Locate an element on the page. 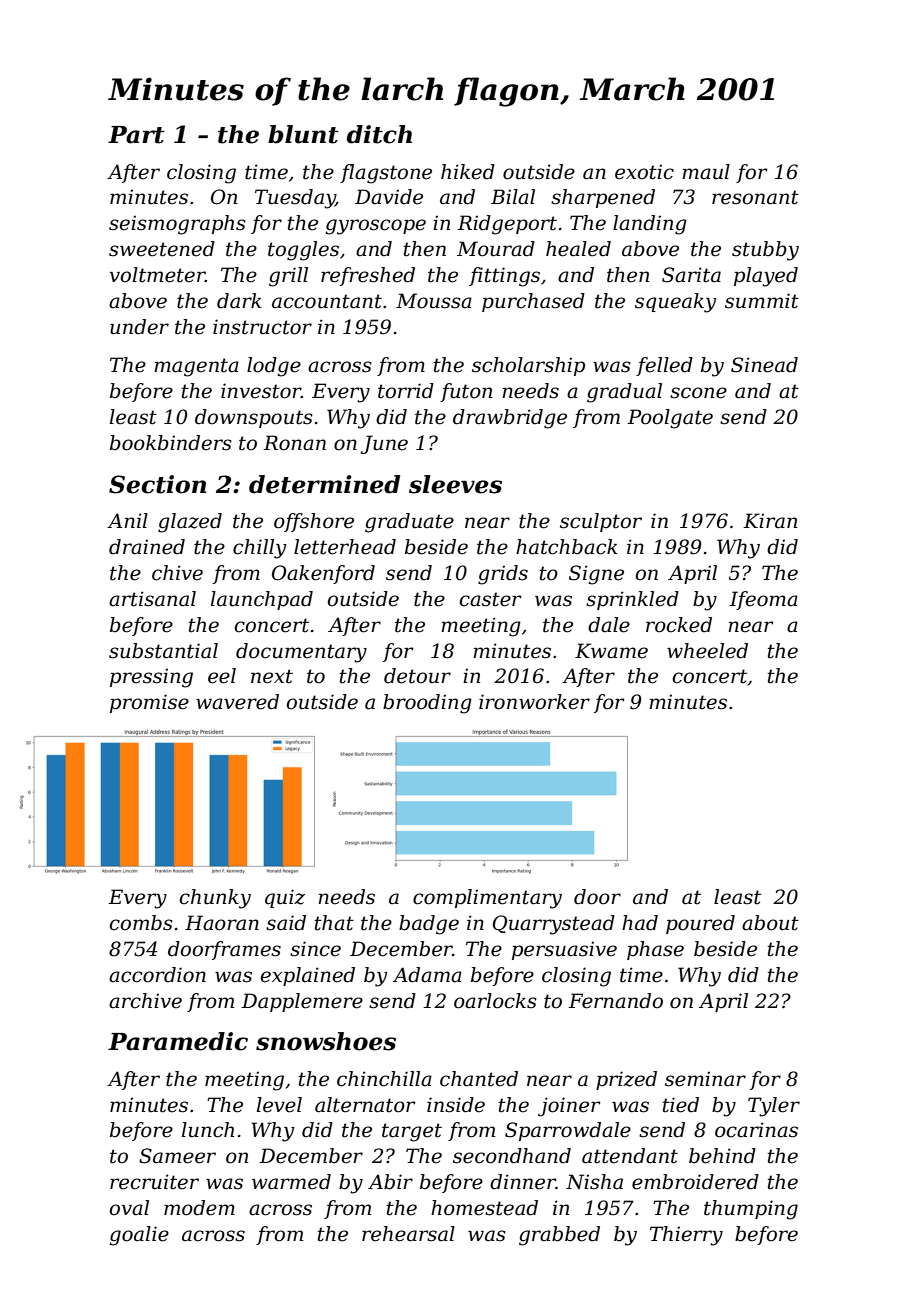  offshore is located at coordinates (314, 522).
